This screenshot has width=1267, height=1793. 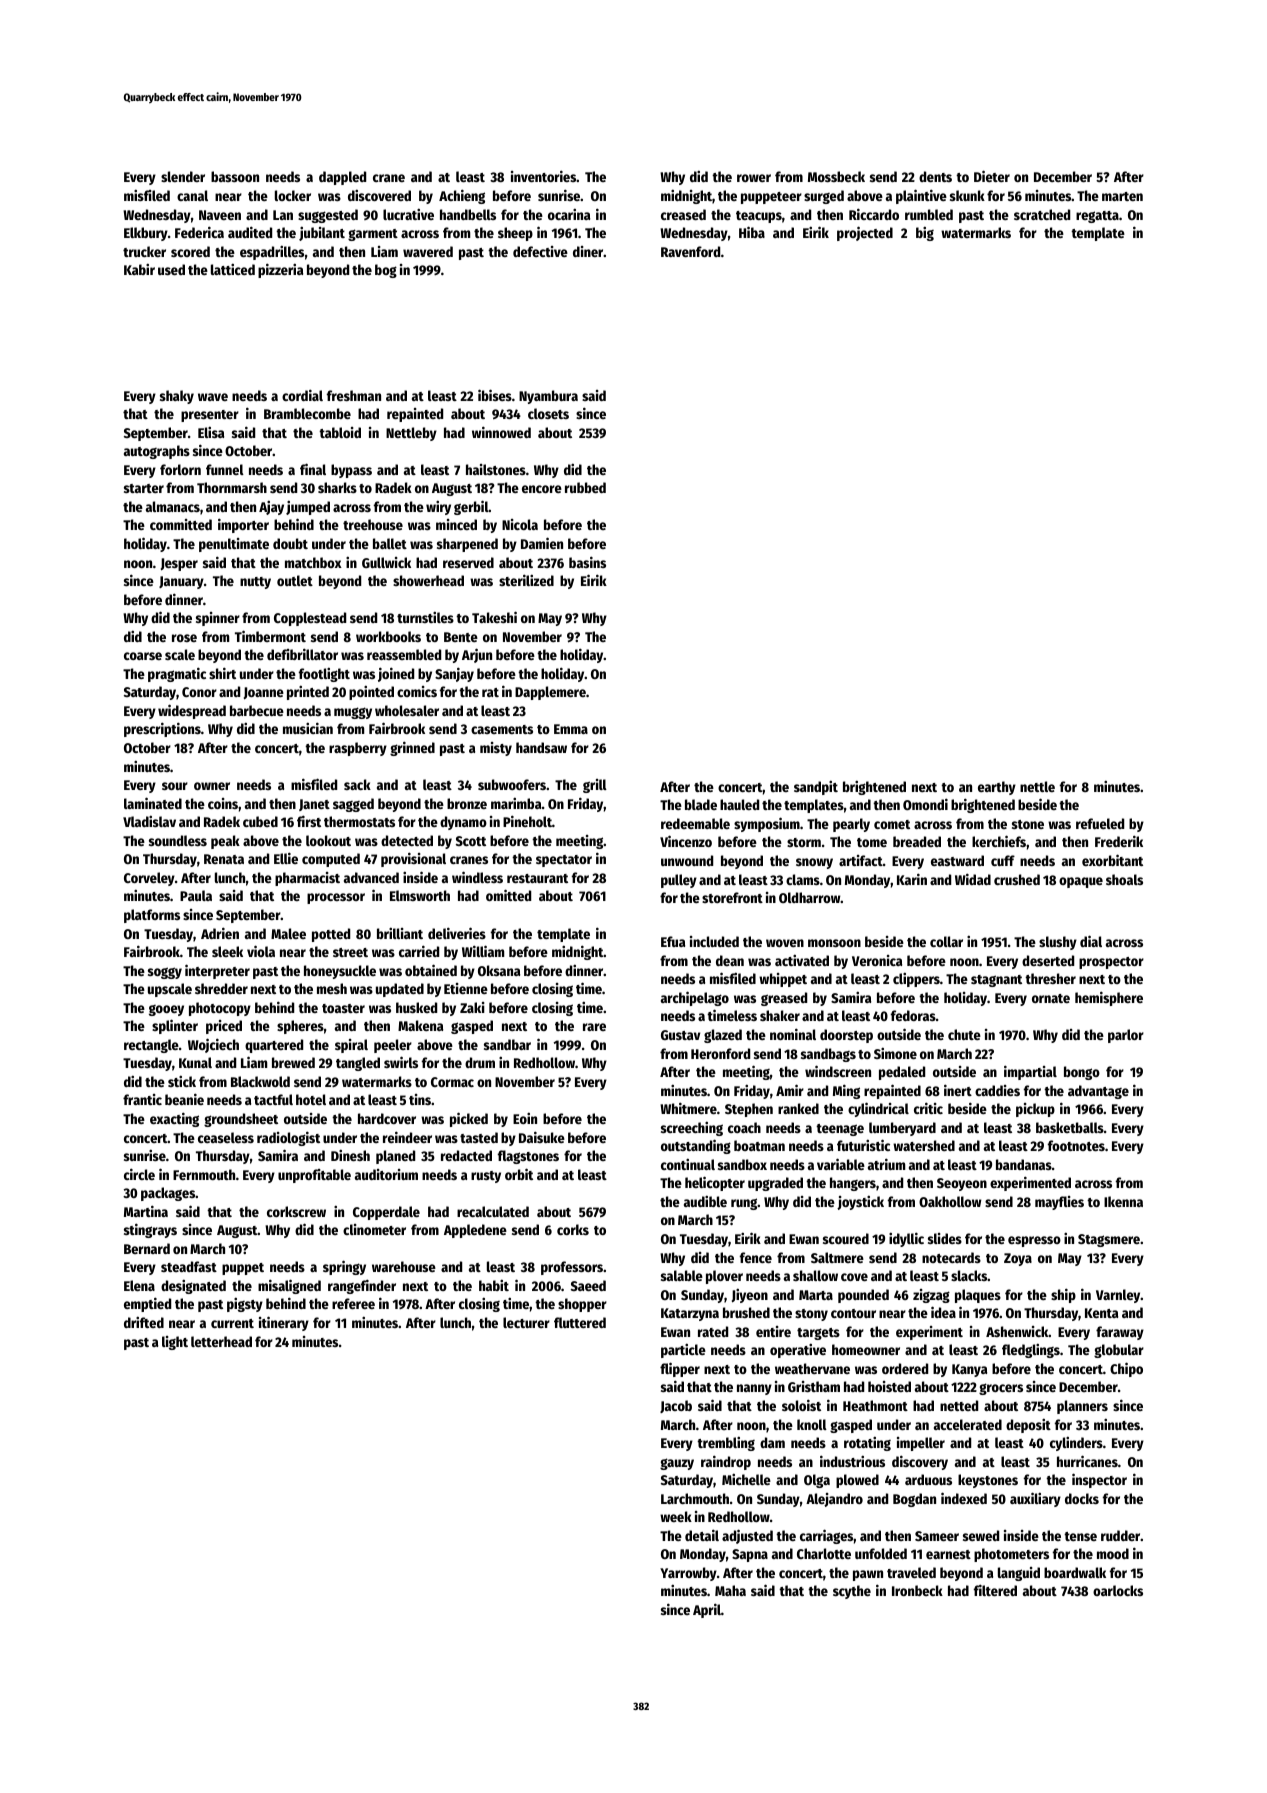 What do you see at coordinates (179, 564) in the screenshot?
I see `Jesper` at bounding box center [179, 564].
